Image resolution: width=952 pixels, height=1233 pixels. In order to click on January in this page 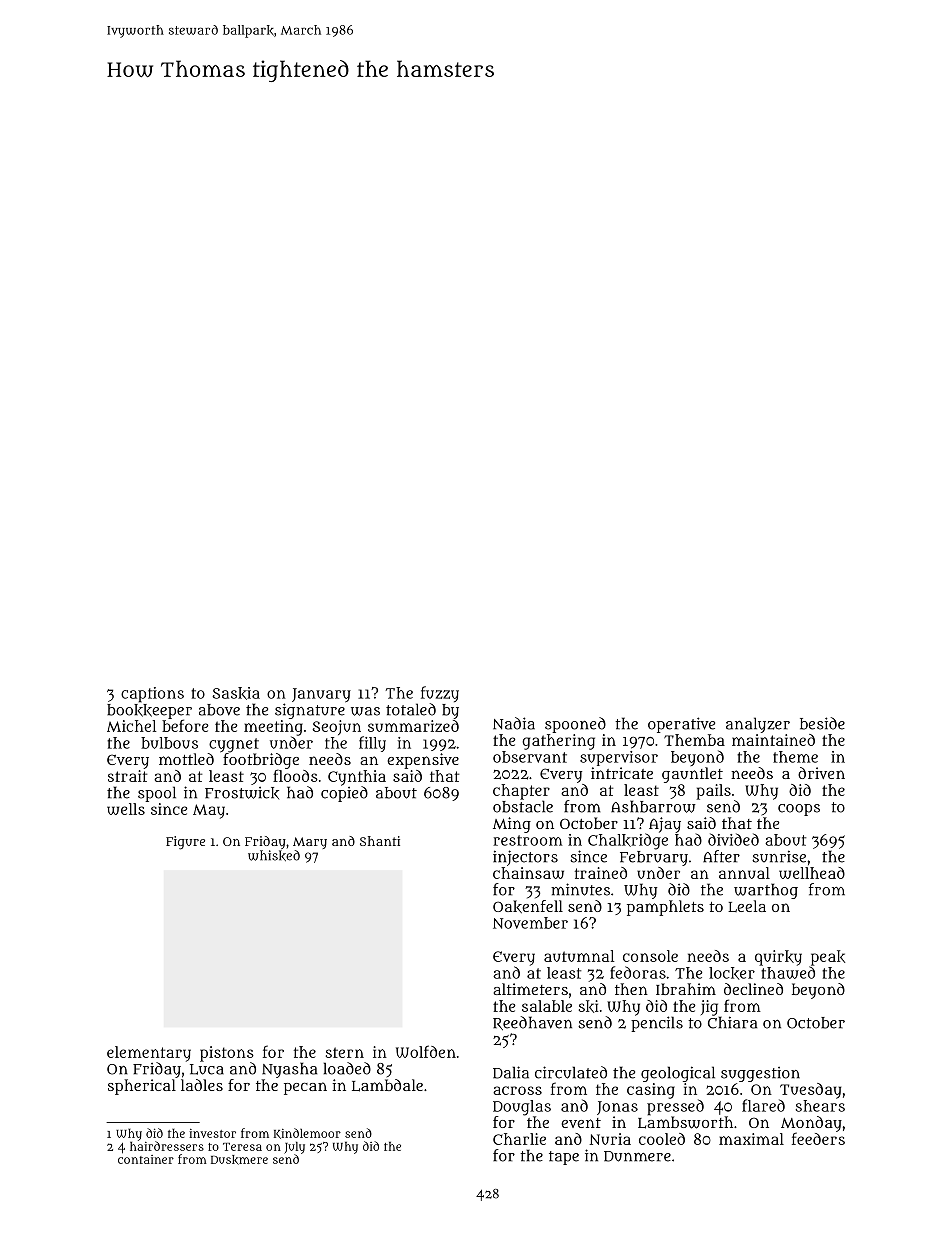, I will do `click(321, 695)`.
